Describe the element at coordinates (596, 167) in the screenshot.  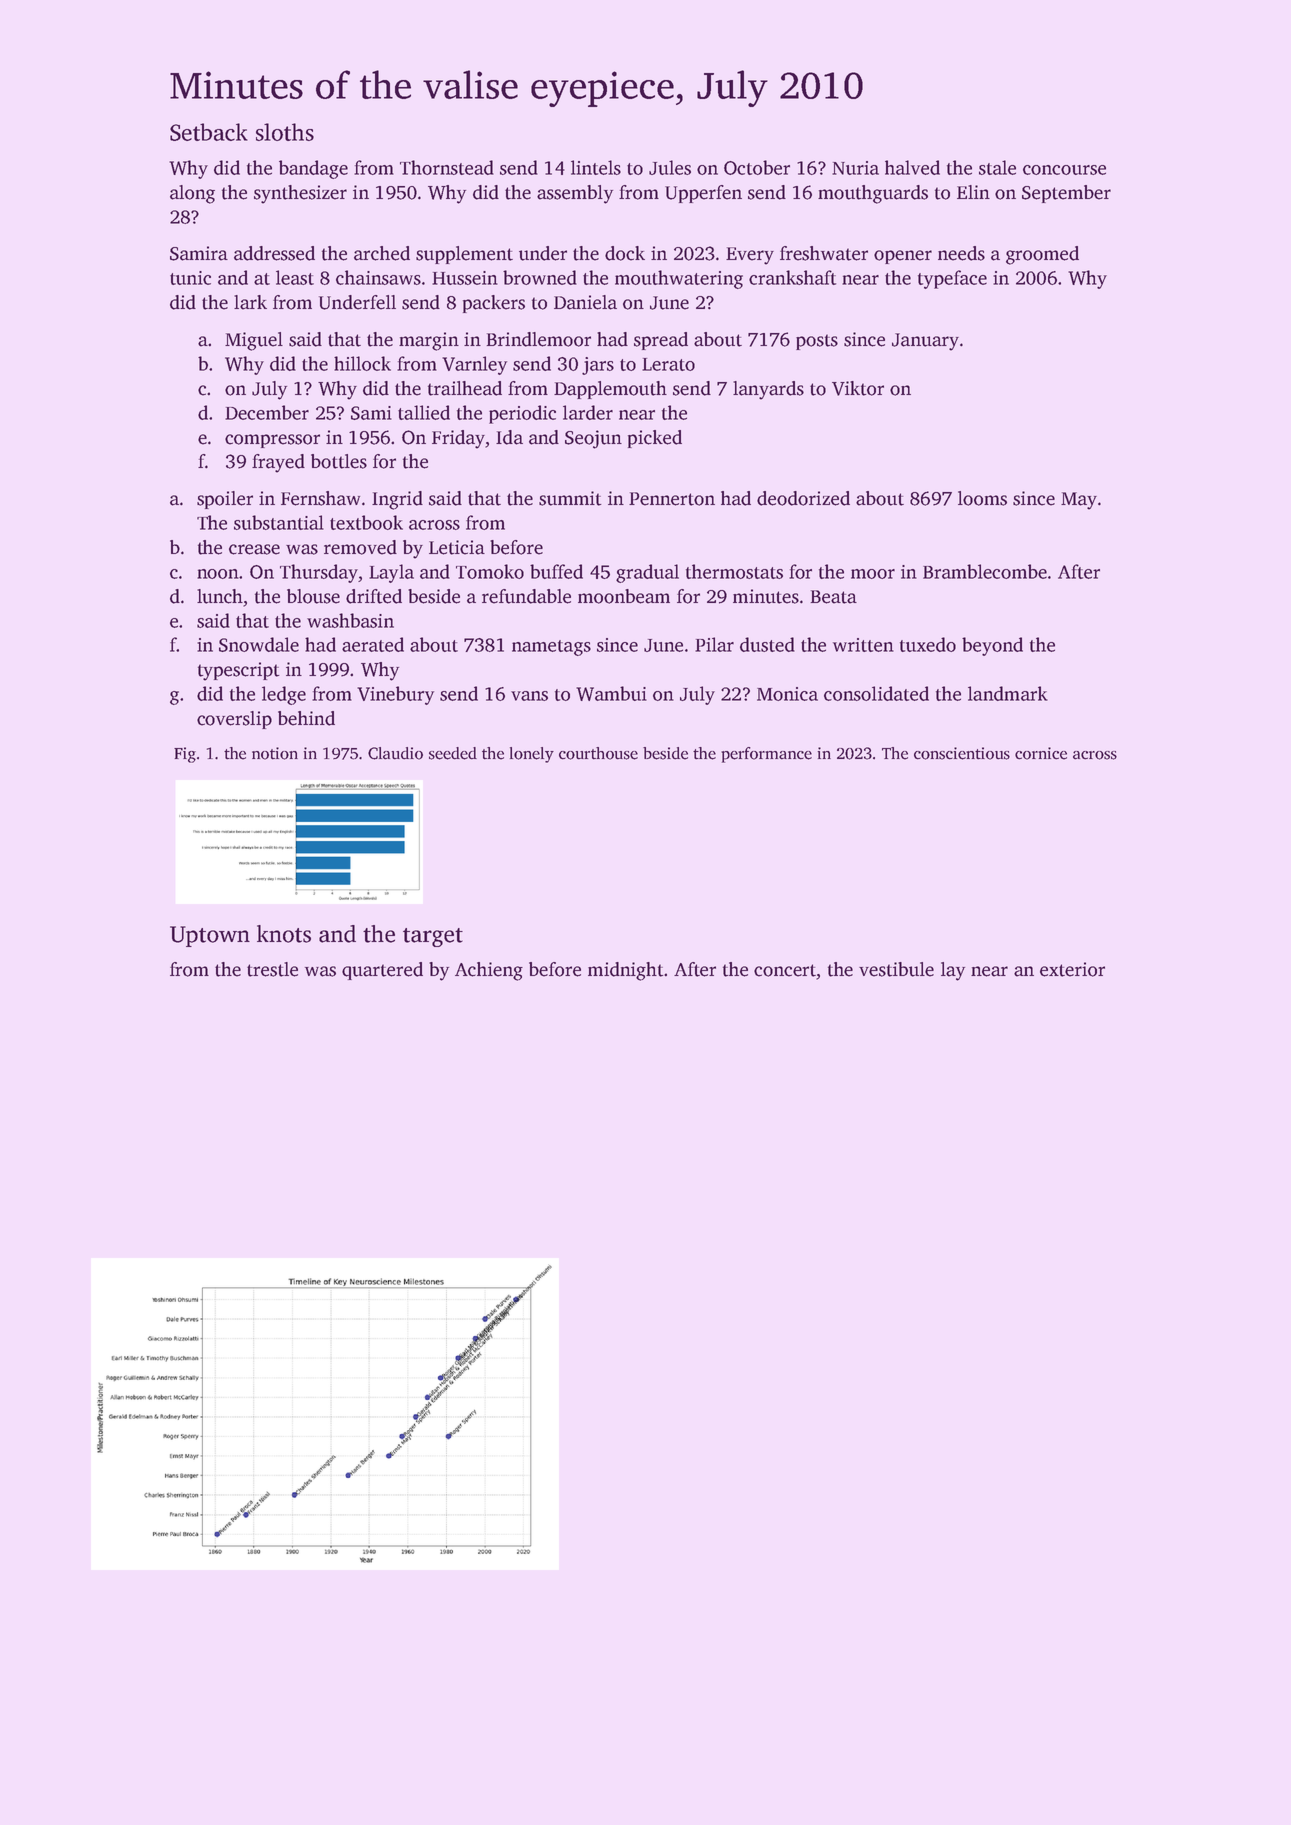
I see `lintels` at that location.
